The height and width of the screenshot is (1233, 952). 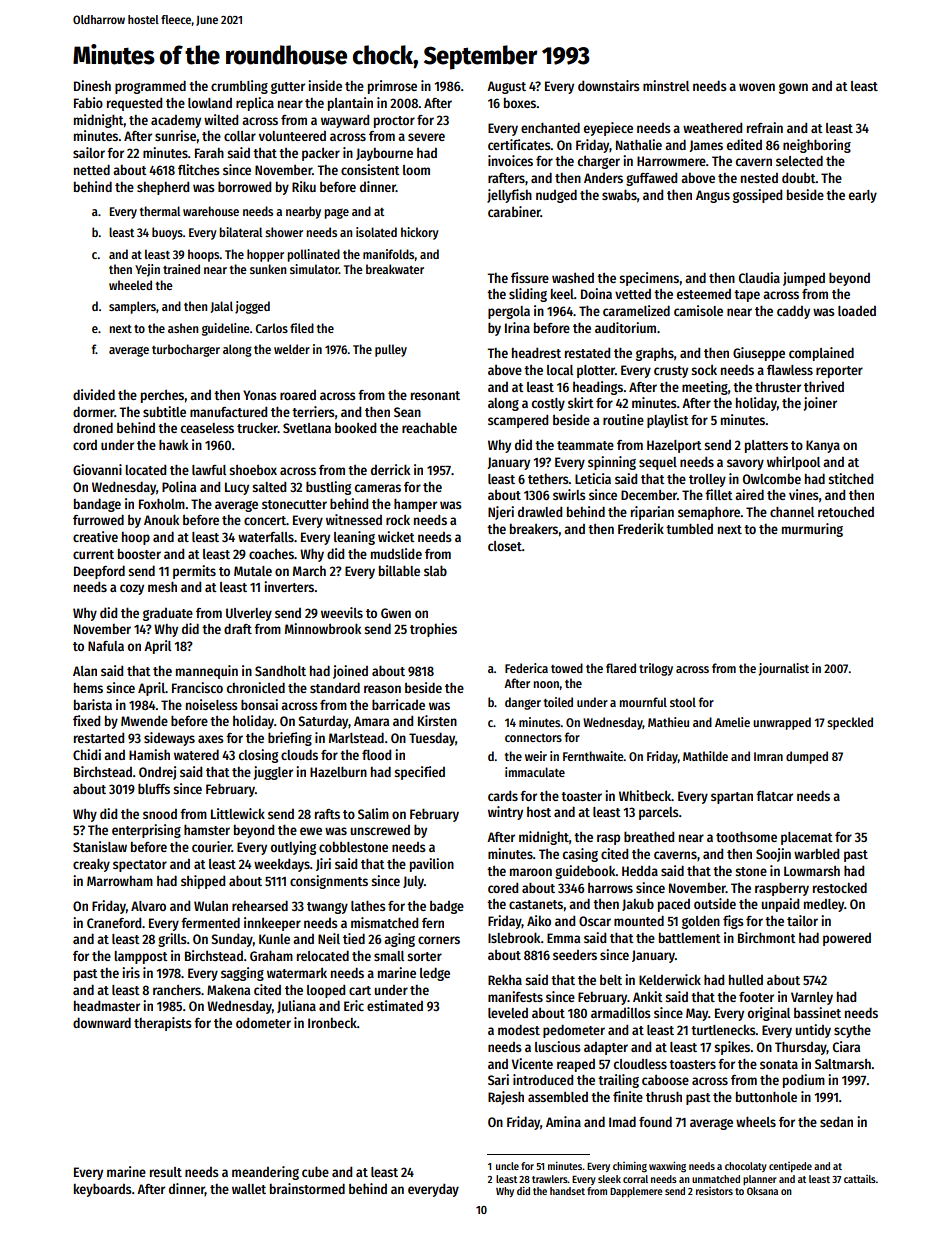 I want to click on trilogy, so click(x=656, y=669).
